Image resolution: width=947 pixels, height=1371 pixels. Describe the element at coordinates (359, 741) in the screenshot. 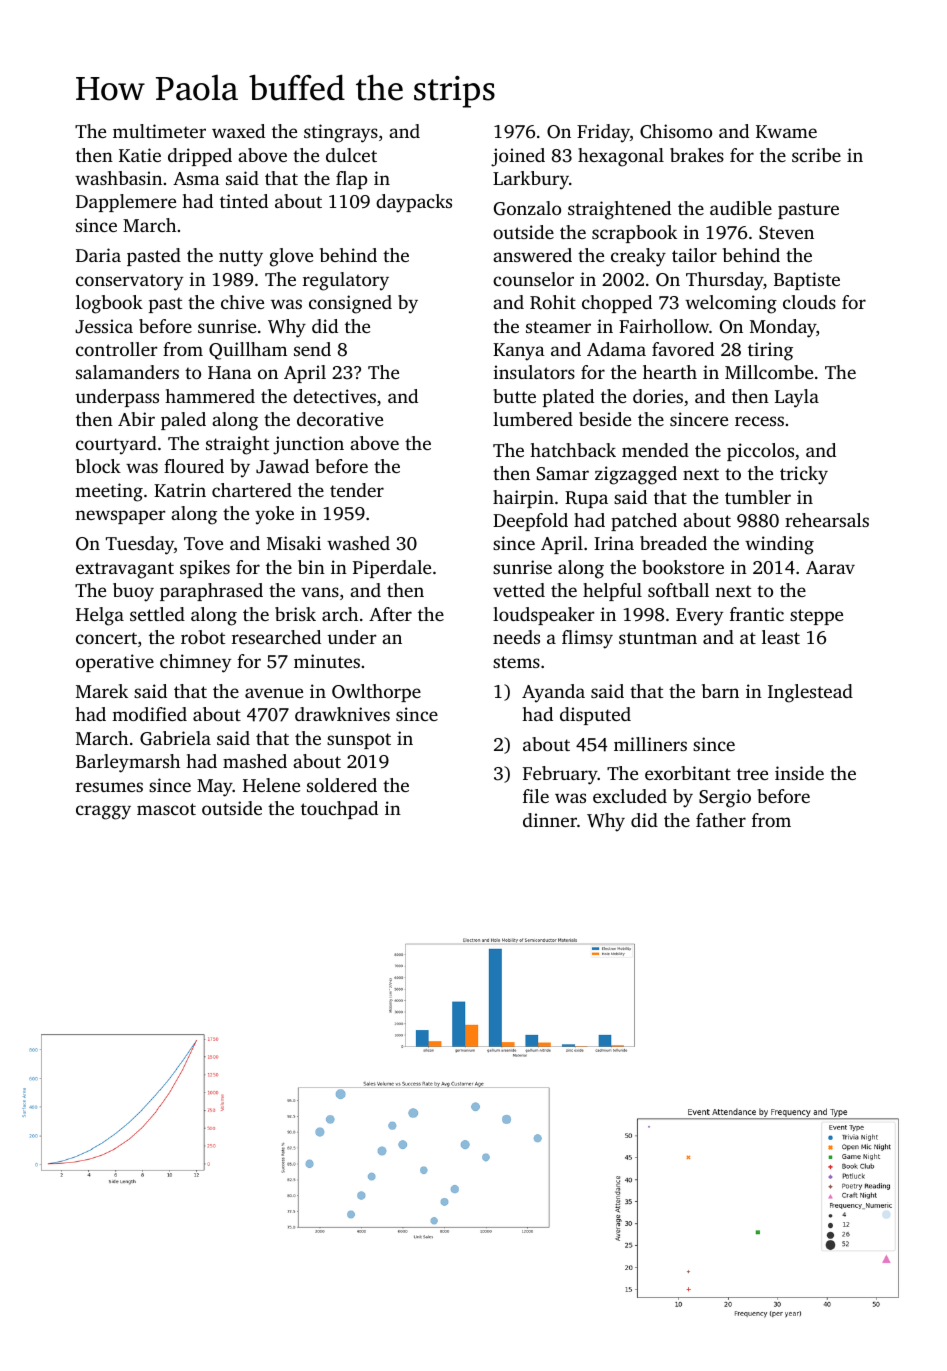

I see `sunspot` at that location.
